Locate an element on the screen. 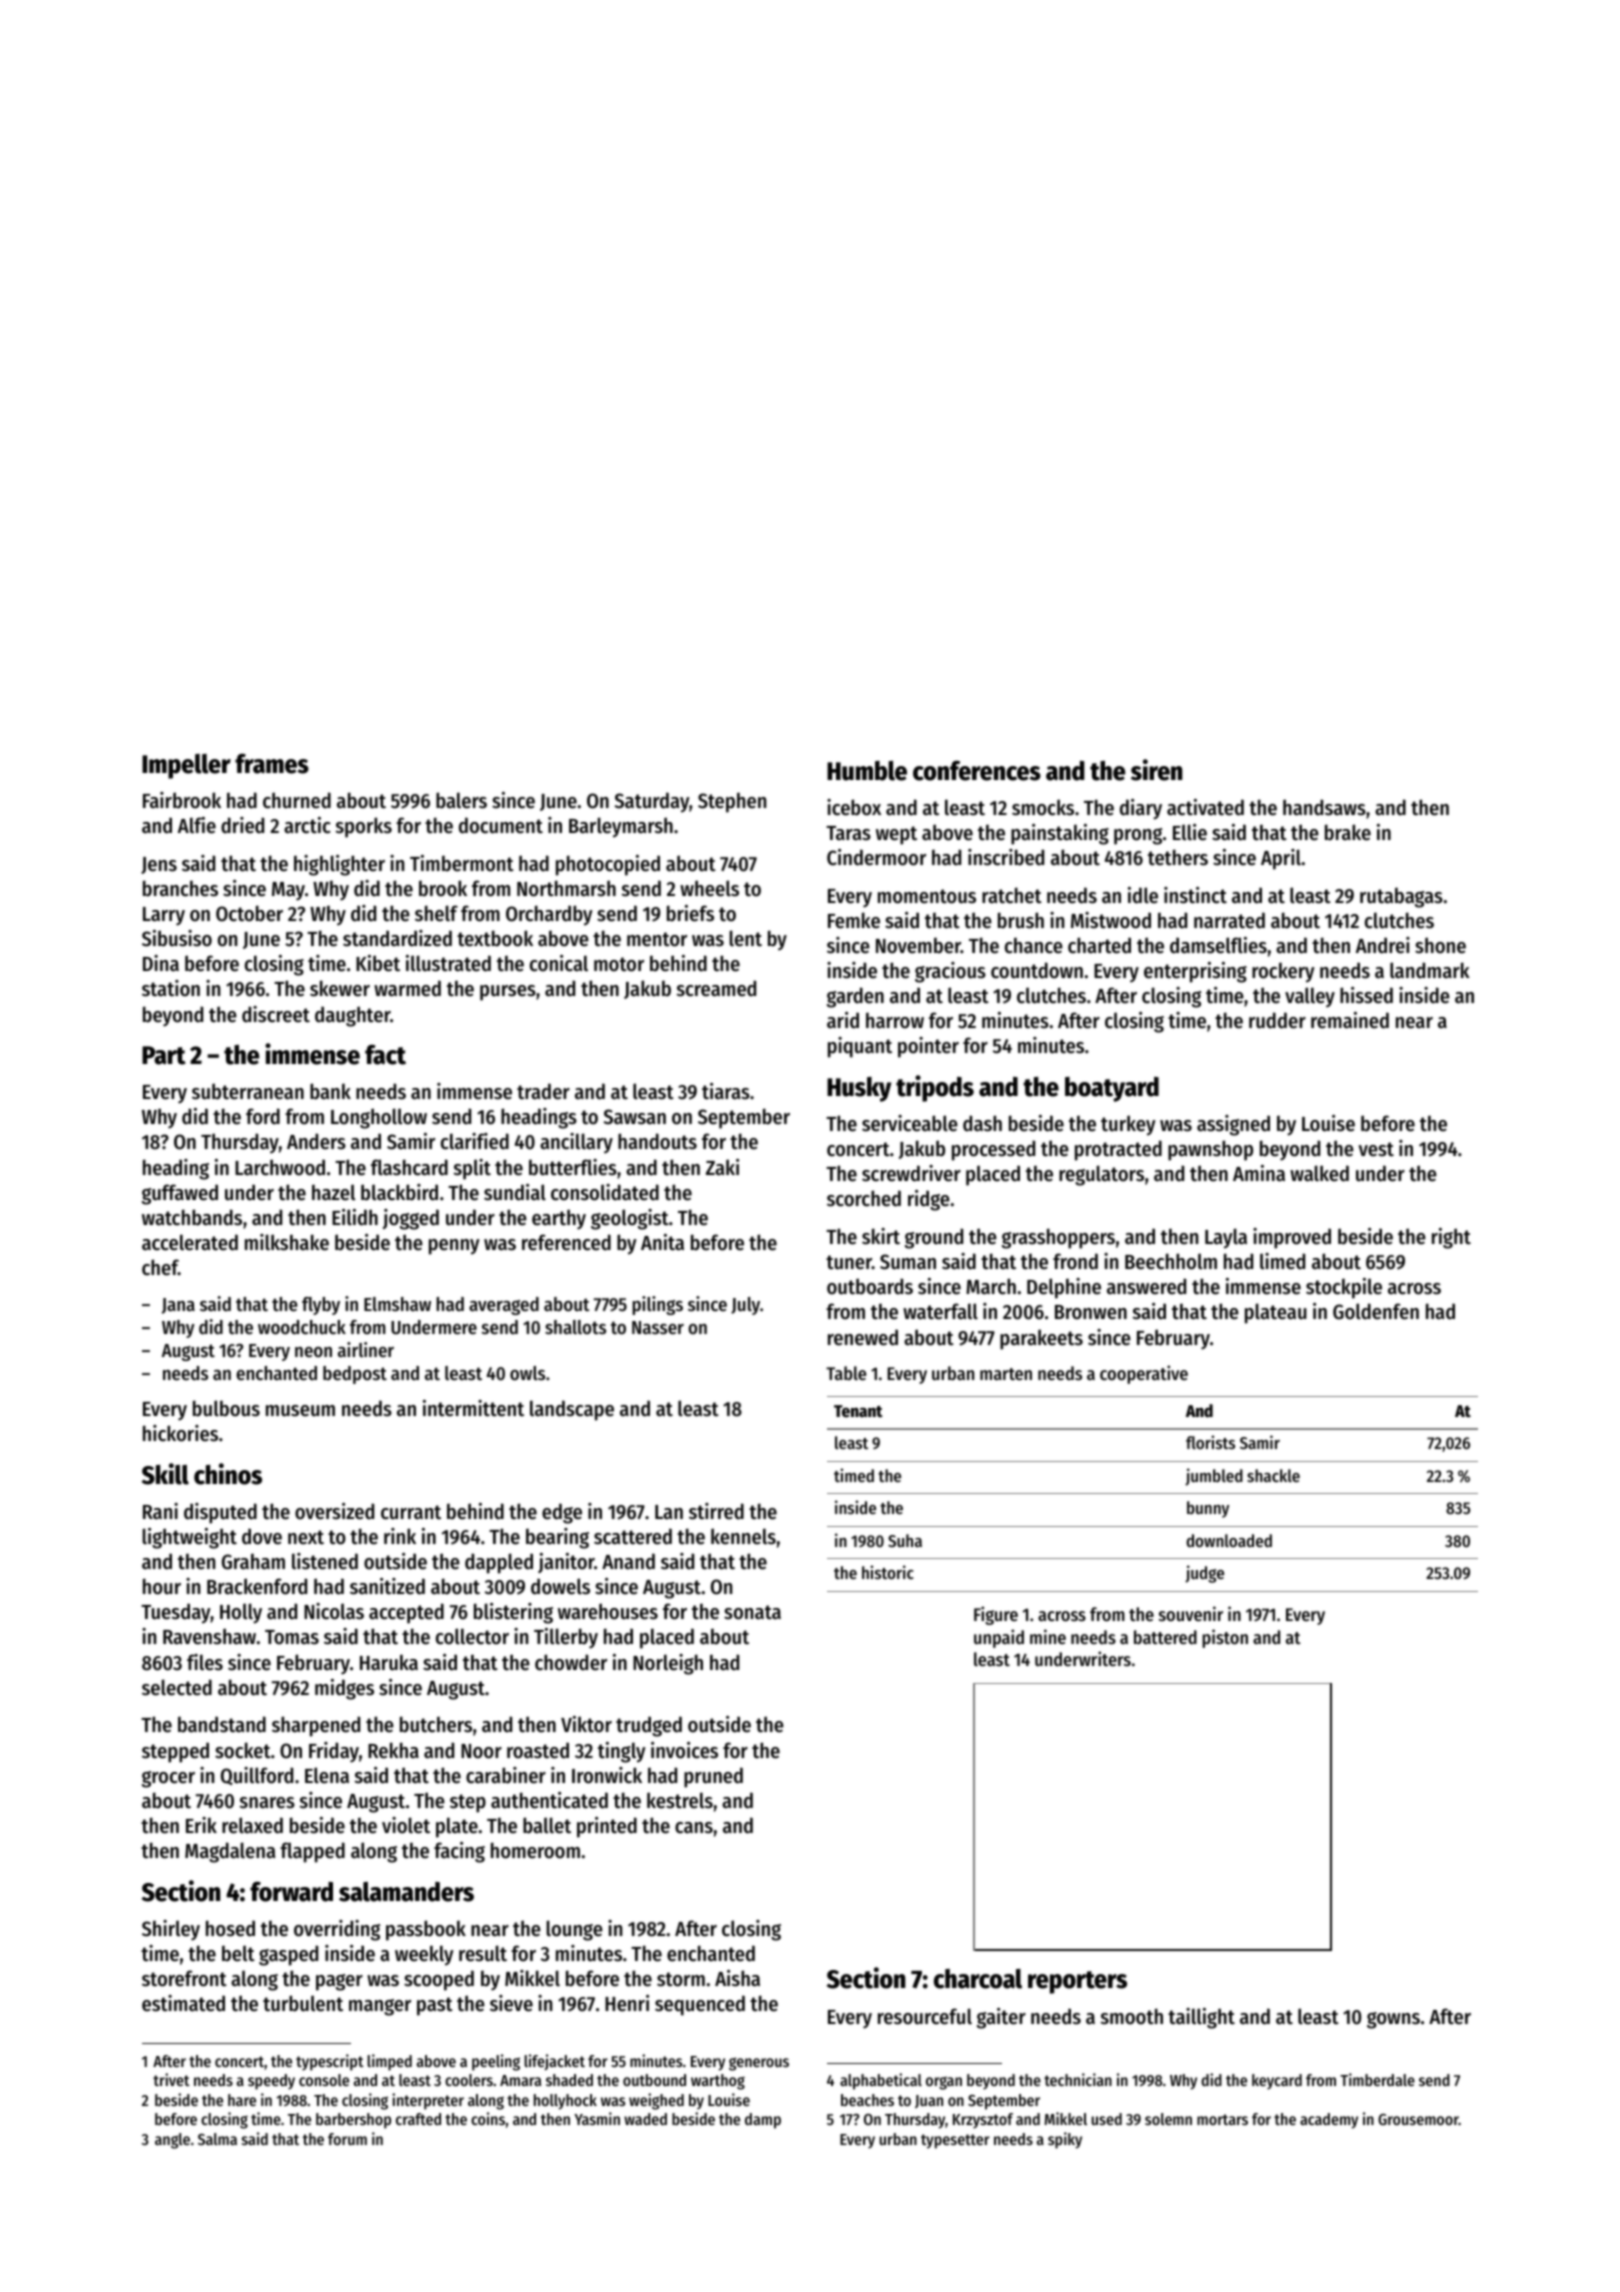 This screenshot has width=1620, height=2292. dried is located at coordinates (242, 825).
